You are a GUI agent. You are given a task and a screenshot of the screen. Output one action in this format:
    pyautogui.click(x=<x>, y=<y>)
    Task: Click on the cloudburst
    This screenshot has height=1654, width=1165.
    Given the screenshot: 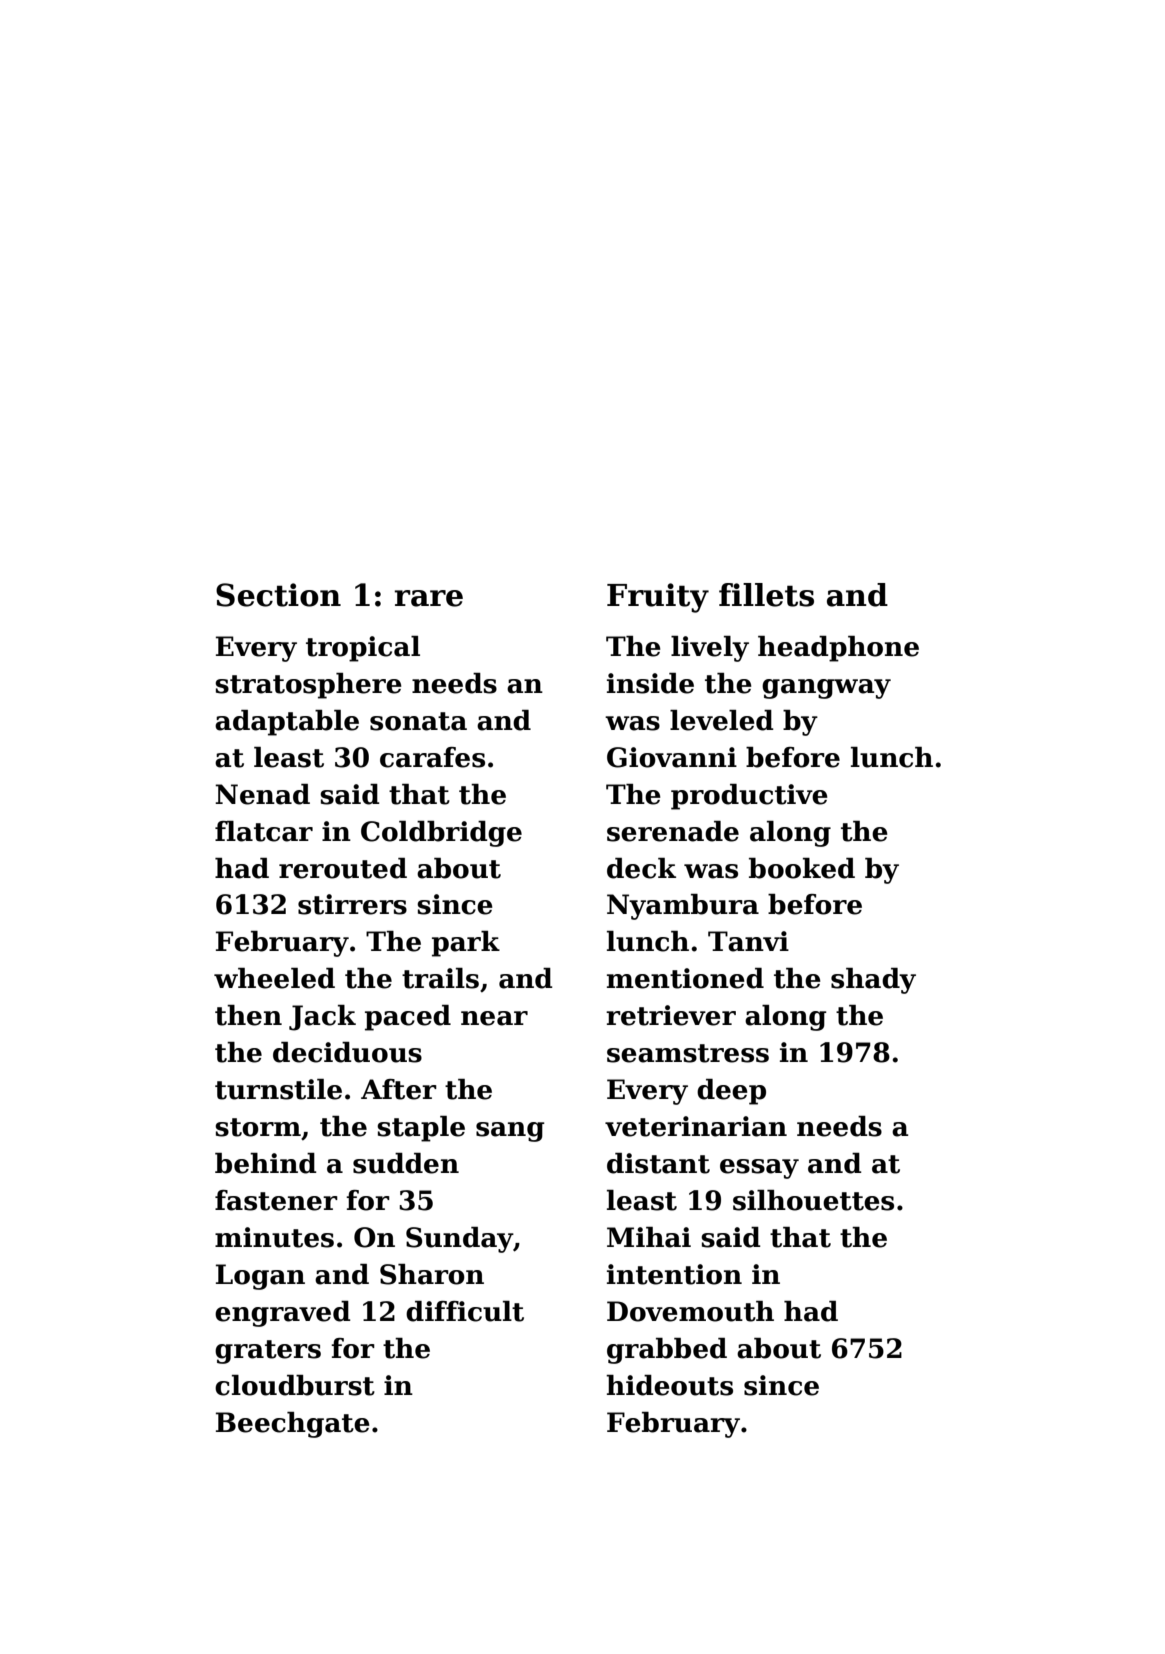 What is the action you would take?
    pyautogui.click(x=295, y=1385)
